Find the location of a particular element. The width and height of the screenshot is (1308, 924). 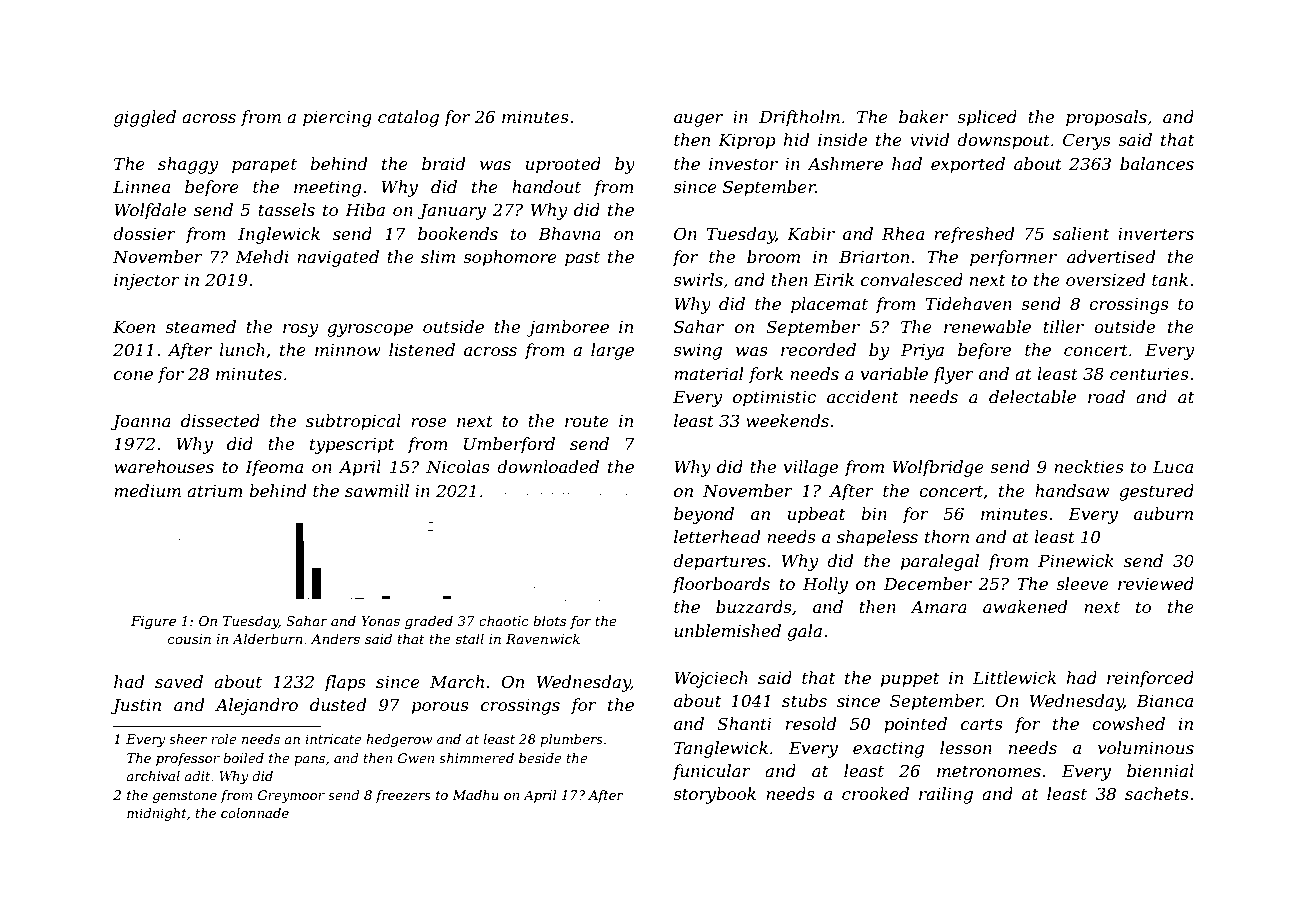

Justin is located at coordinates (135, 707).
